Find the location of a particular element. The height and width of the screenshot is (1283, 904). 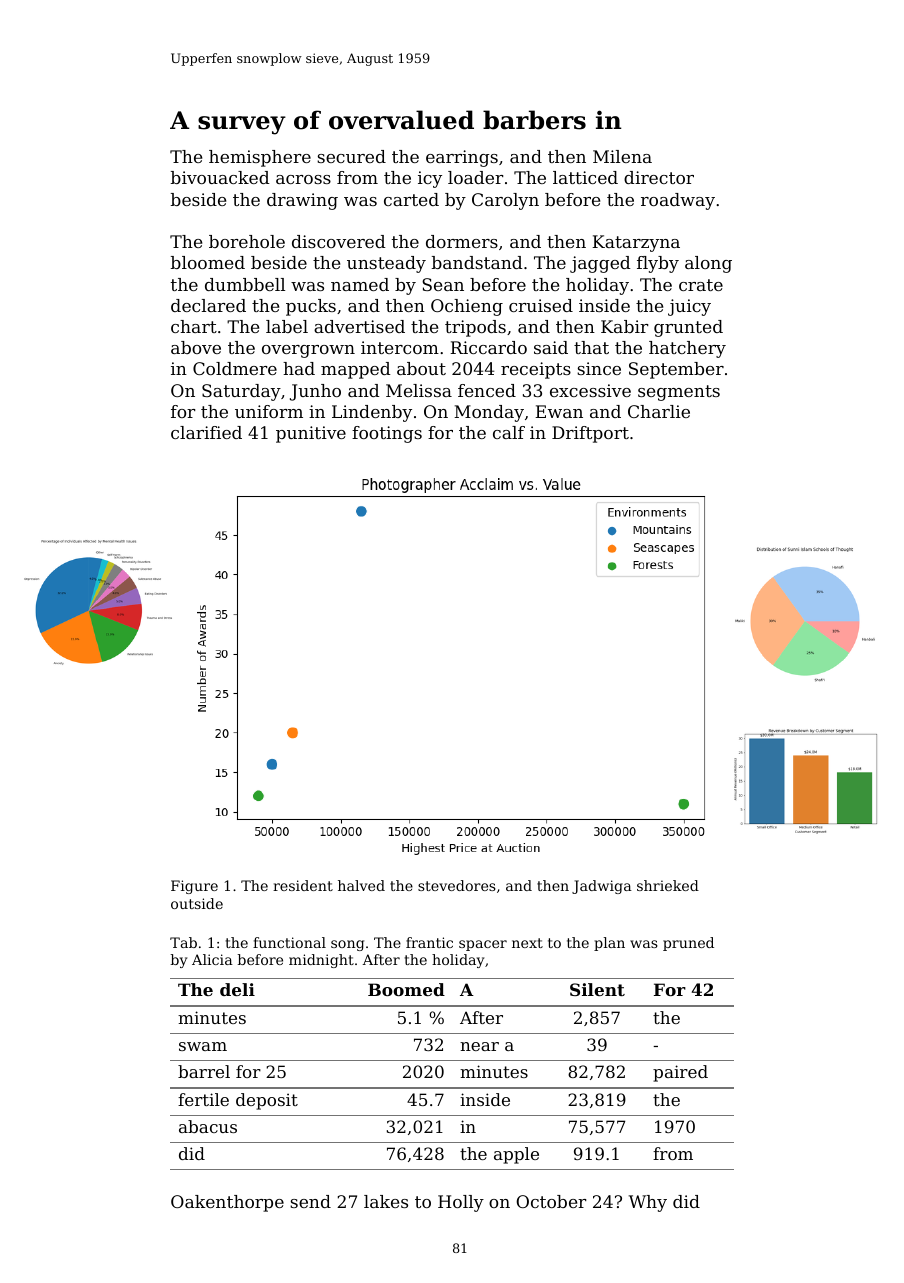

Charlie is located at coordinates (659, 411).
